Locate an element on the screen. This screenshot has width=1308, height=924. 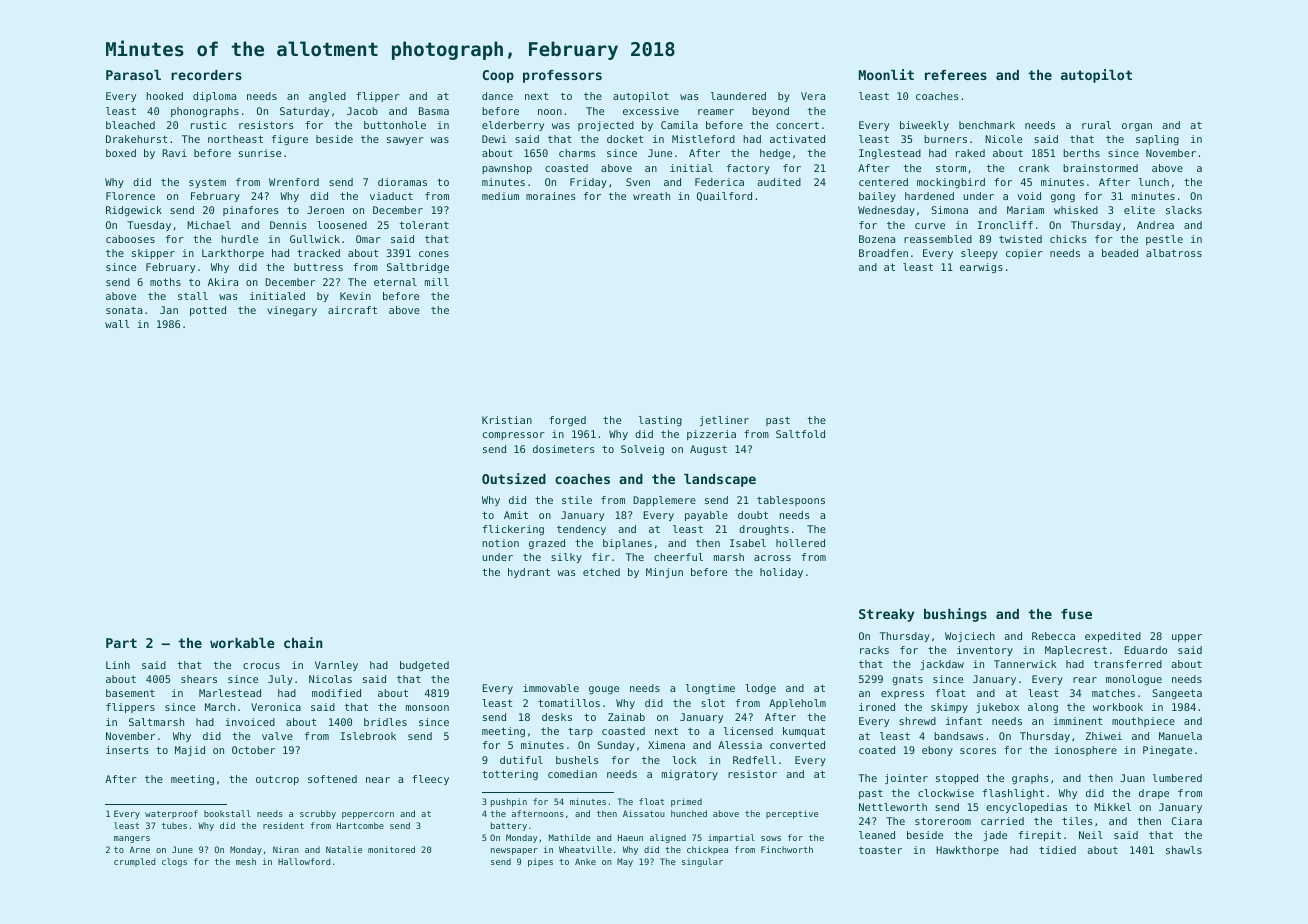
Broadfen is located at coordinates (883, 253).
